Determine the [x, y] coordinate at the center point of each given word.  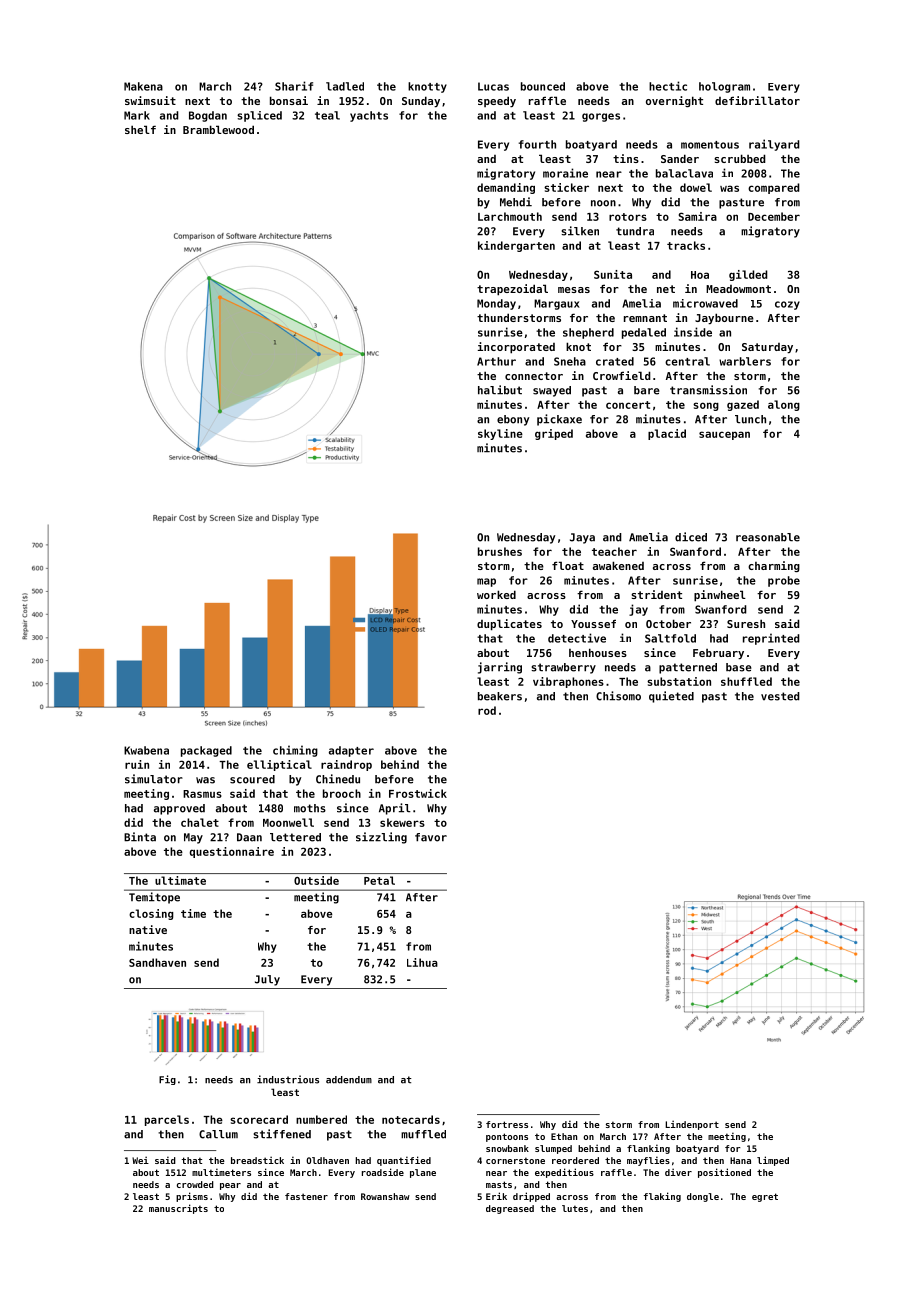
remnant [645, 318]
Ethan [564, 1136]
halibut [500, 390]
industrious [288, 1079]
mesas [574, 290]
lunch [750, 419]
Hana [740, 1160]
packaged [206, 751]
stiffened [282, 1134]
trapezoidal [512, 290]
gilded [748, 275]
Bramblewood [218, 129]
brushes [500, 551]
